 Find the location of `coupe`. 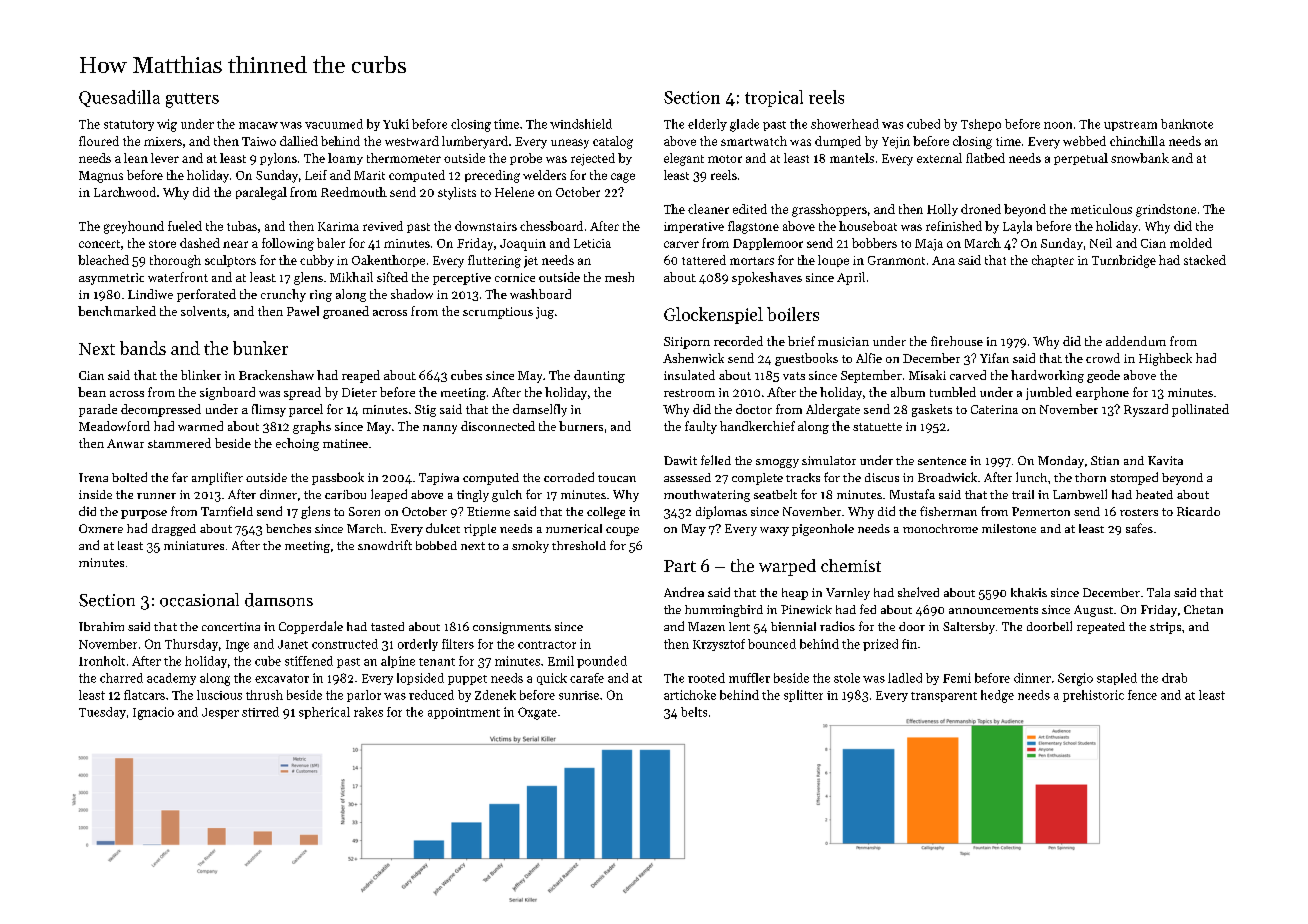

coupe is located at coordinates (622, 531).
